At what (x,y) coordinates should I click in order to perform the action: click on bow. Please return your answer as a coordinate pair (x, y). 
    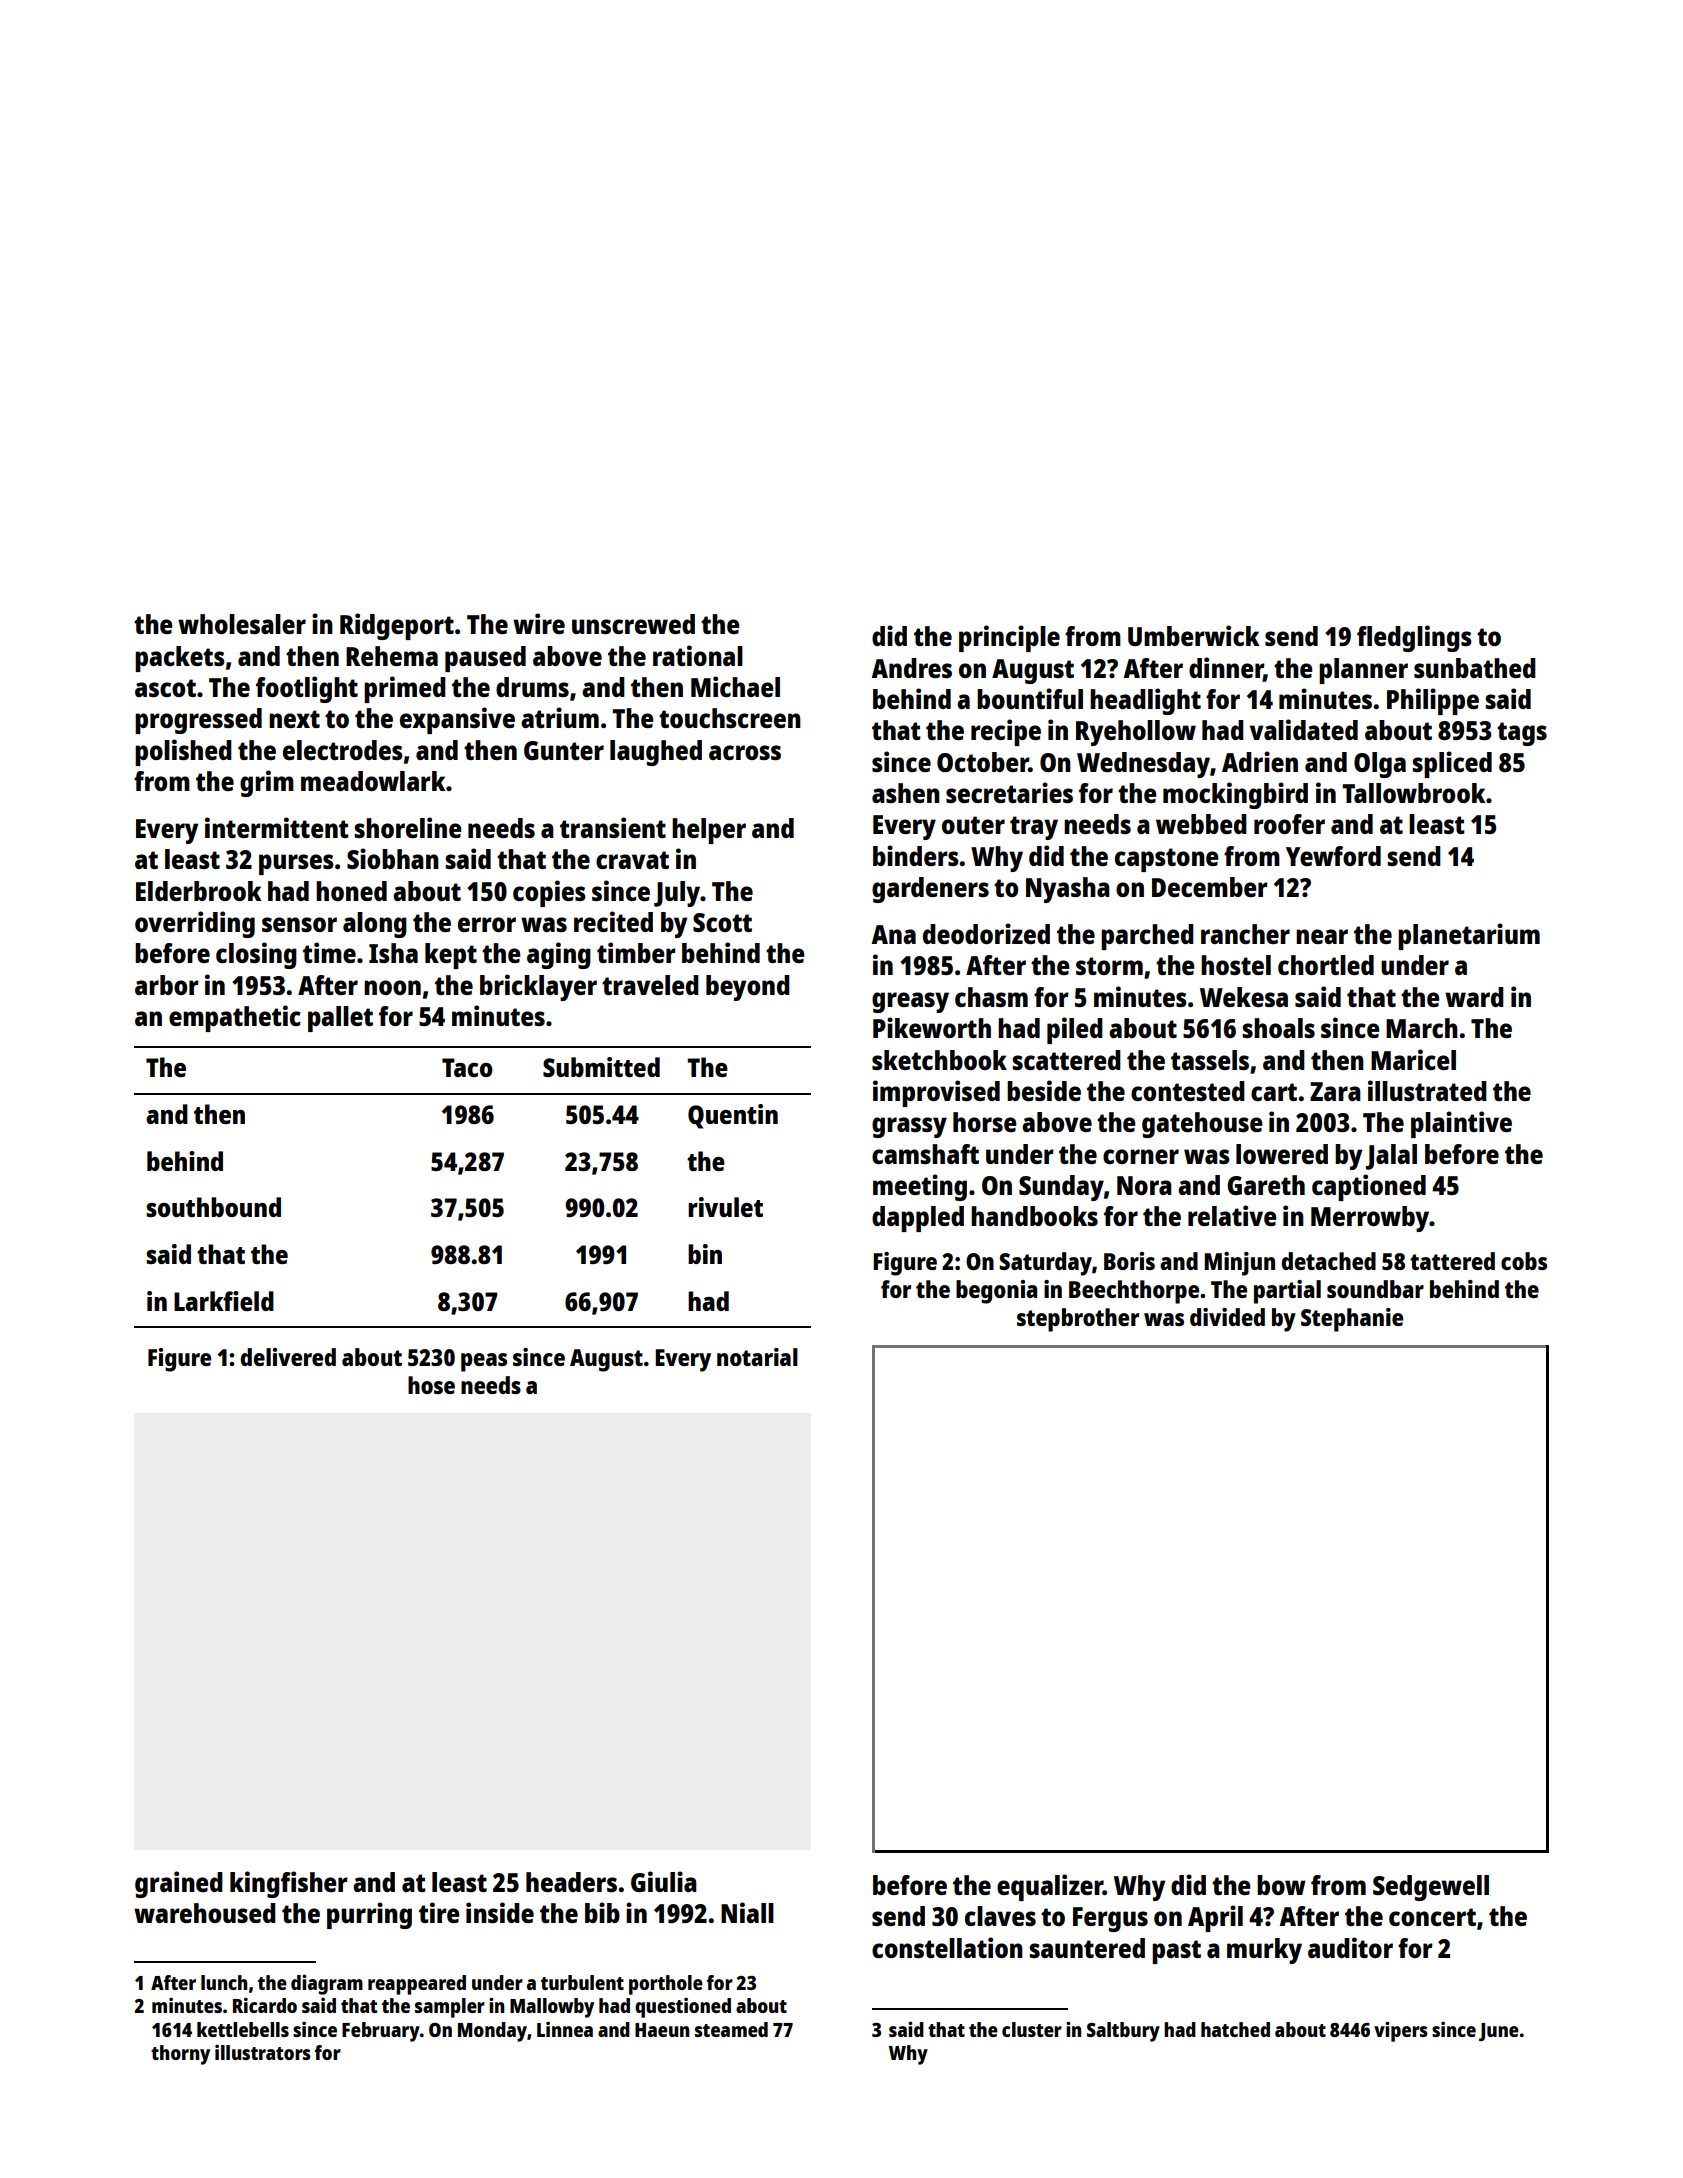
    Looking at the image, I should click on (1281, 1885).
